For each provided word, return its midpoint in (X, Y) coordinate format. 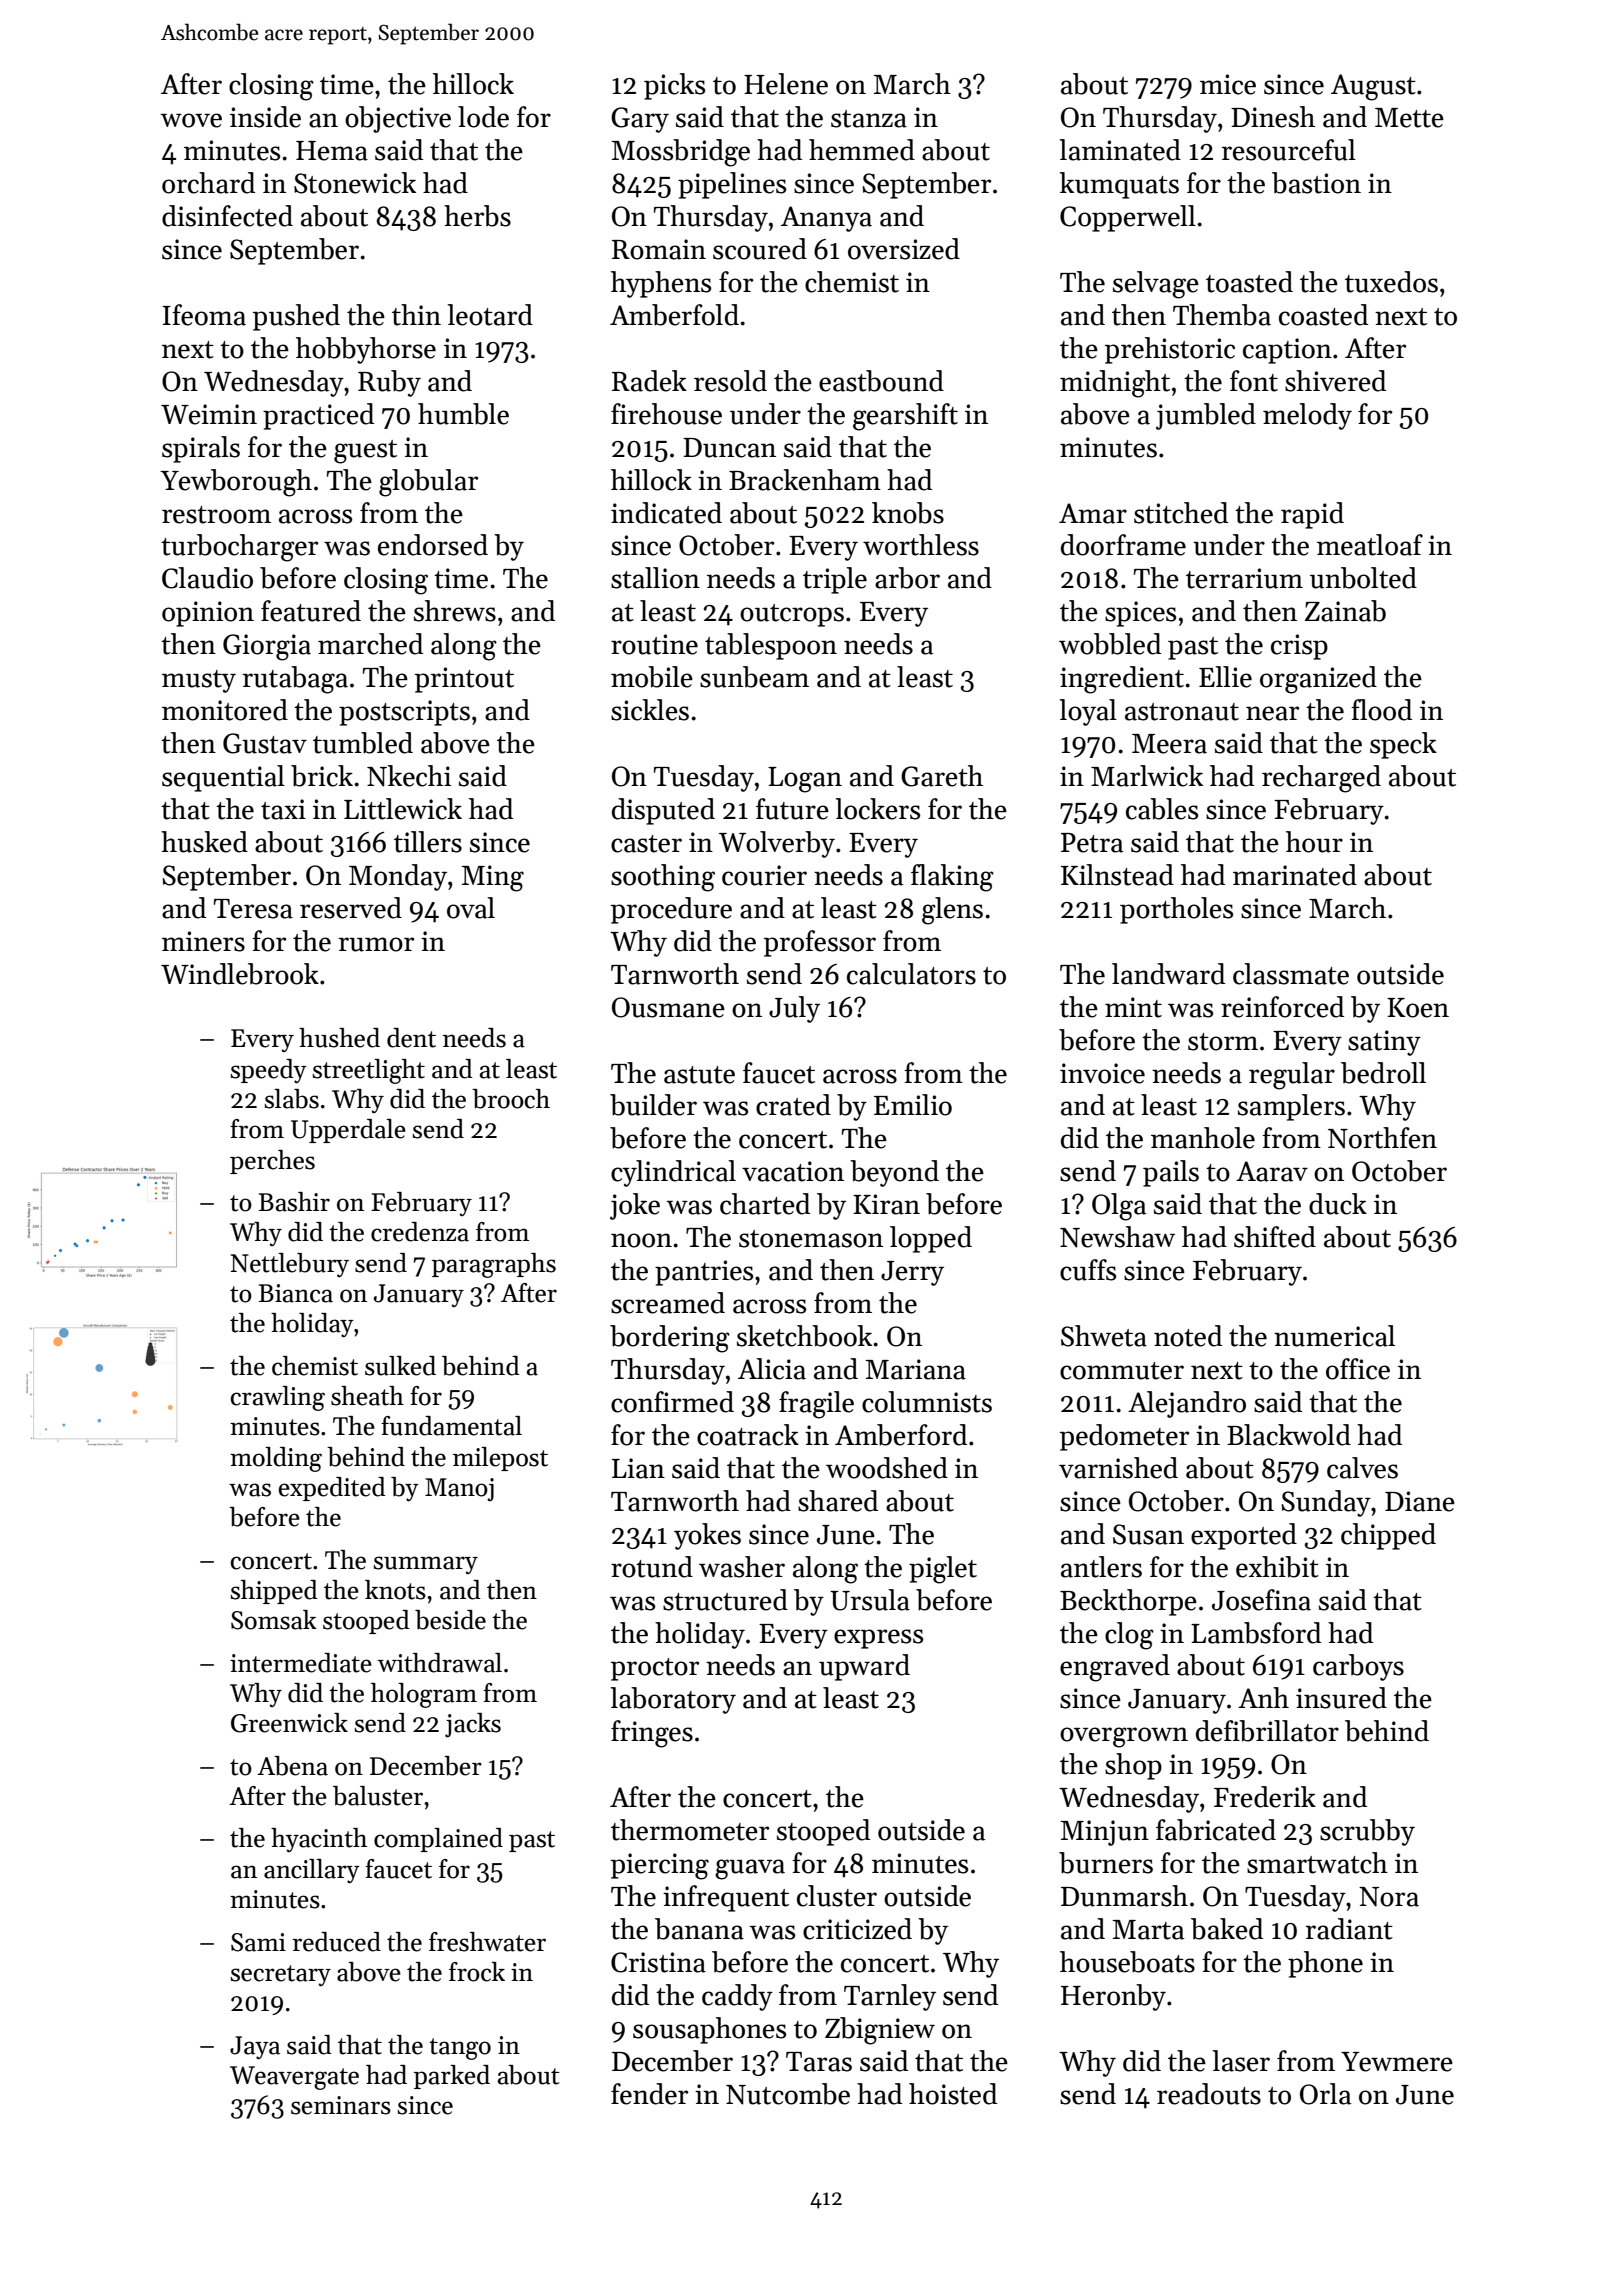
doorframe (1123, 545)
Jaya (255, 2047)
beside (450, 1620)
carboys (1358, 1667)
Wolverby (777, 844)
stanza (869, 119)
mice (1228, 84)
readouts (1209, 2094)
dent (411, 1038)
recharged (1321, 779)
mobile (652, 677)
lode (483, 117)
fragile (816, 1405)
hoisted (953, 2094)
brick (322, 776)
